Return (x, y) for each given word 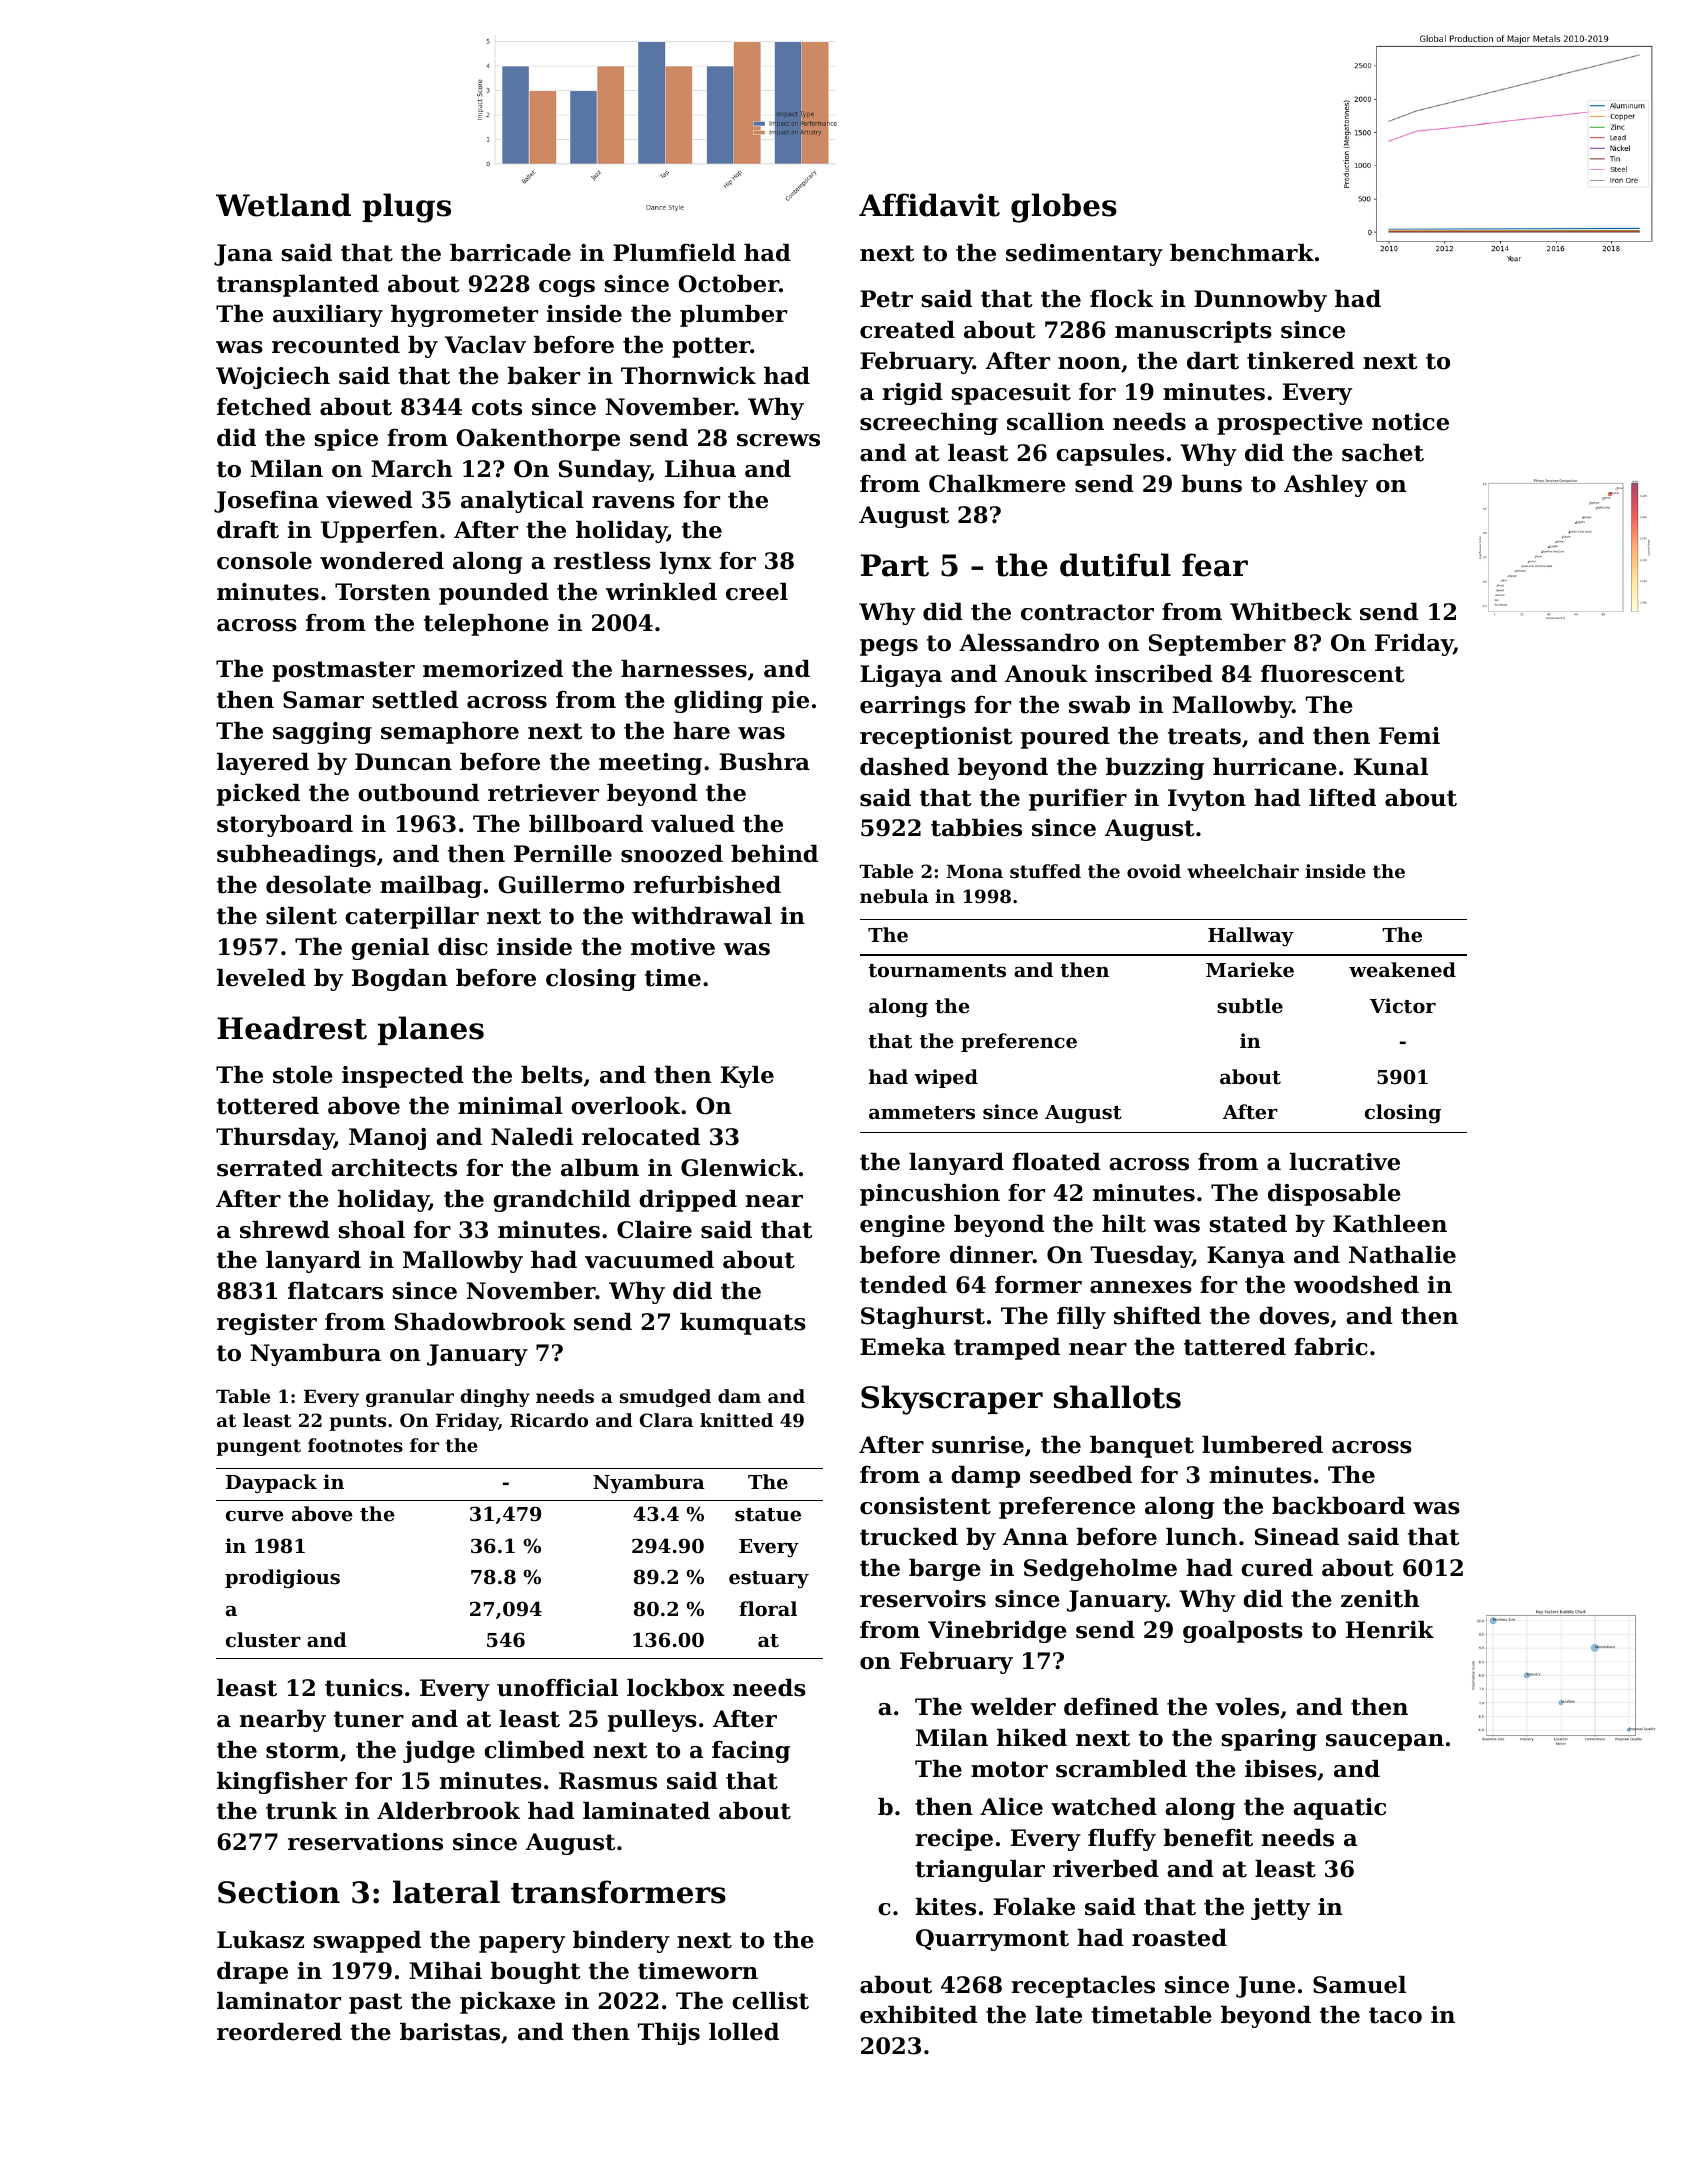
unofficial (557, 1688)
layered (263, 764)
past (376, 2003)
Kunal (1391, 767)
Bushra (764, 762)
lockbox (676, 1688)
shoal (371, 1230)
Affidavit (929, 205)
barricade (510, 253)
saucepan (1385, 1742)
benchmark (1242, 253)
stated (1248, 1224)
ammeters (922, 1113)
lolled (744, 2032)
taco (1395, 2015)
